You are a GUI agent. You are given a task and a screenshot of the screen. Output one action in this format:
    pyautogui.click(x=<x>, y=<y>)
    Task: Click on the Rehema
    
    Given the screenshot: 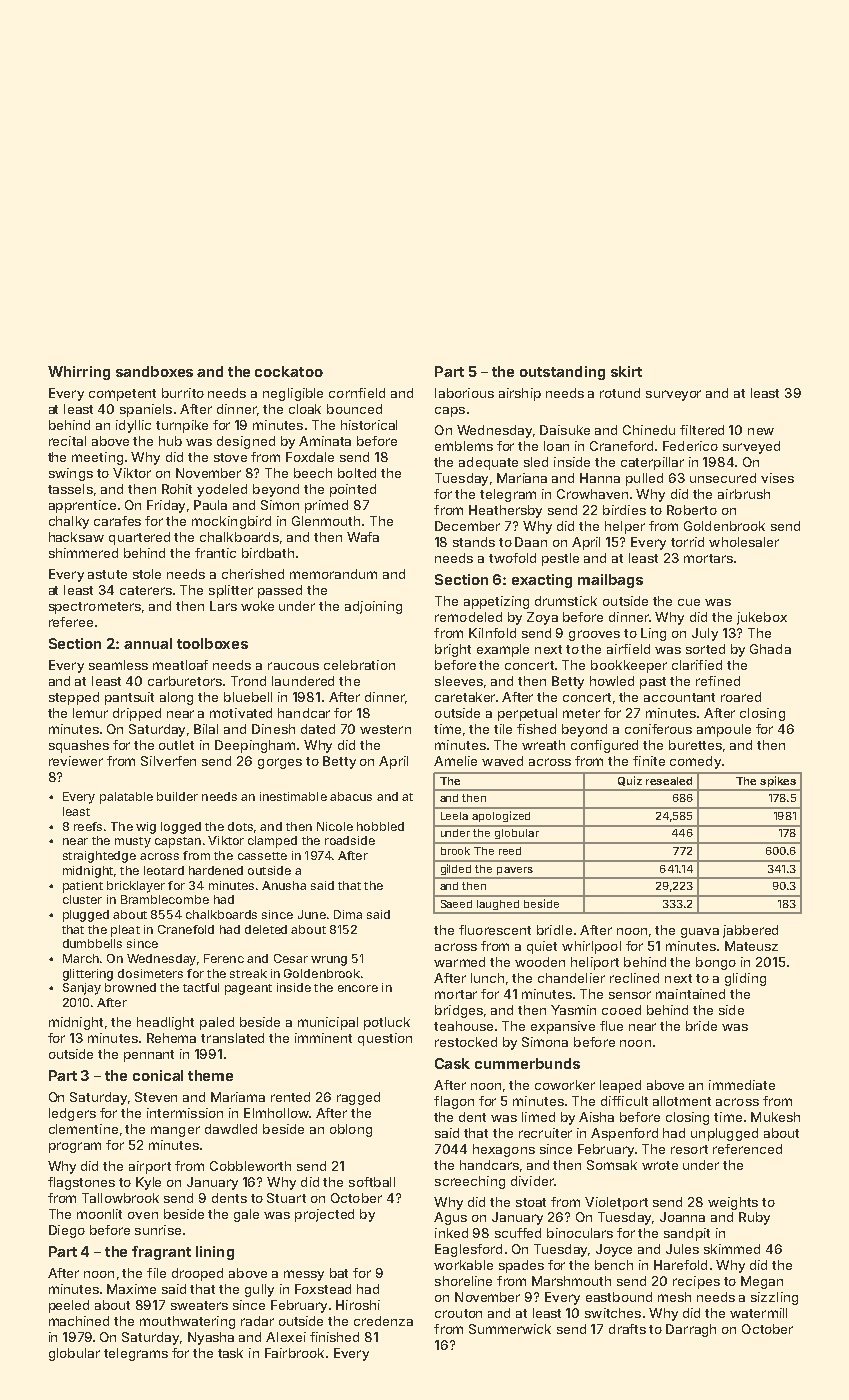 What is the action you would take?
    pyautogui.click(x=171, y=1038)
